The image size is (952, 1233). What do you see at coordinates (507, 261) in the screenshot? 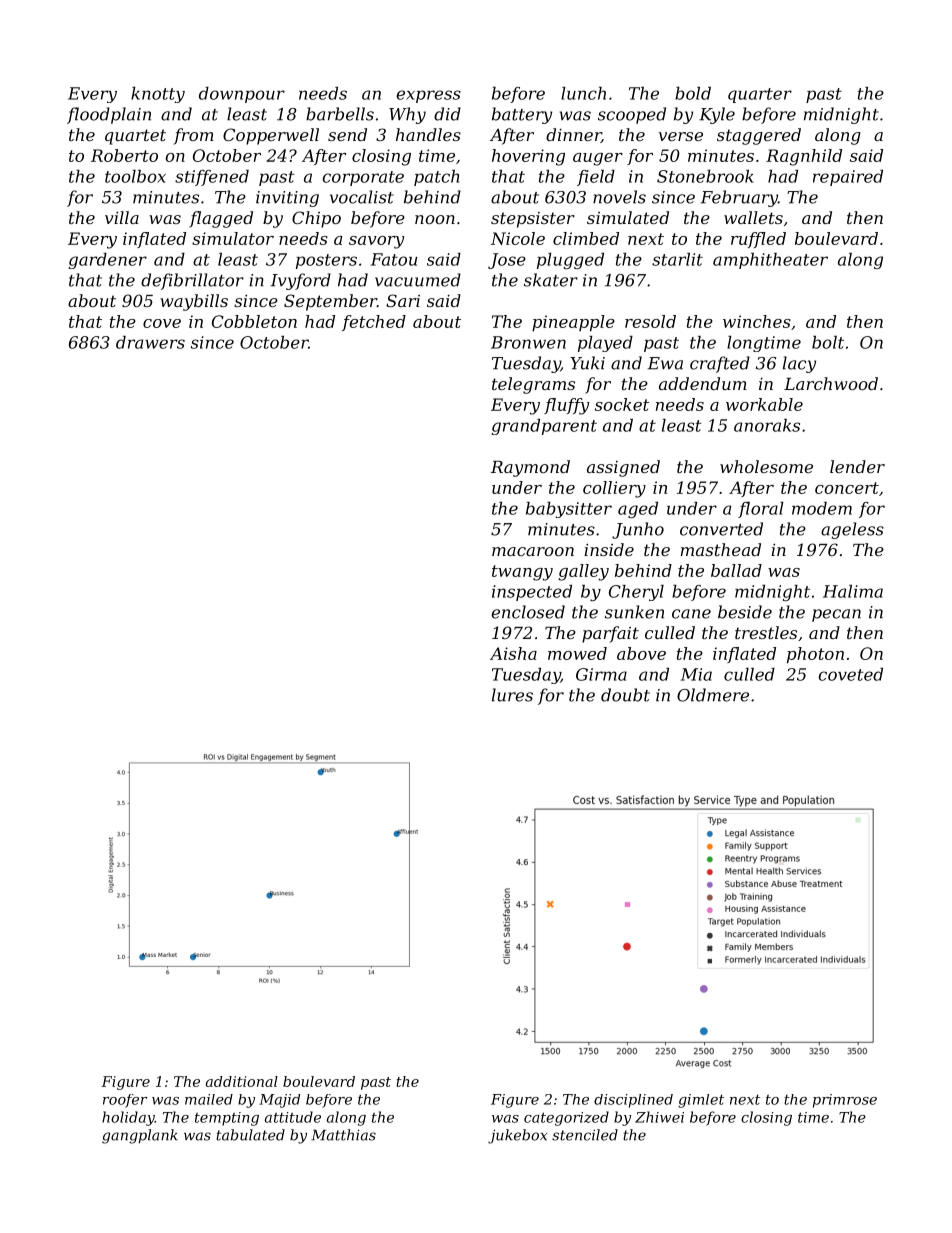
I see `Jose` at bounding box center [507, 261].
